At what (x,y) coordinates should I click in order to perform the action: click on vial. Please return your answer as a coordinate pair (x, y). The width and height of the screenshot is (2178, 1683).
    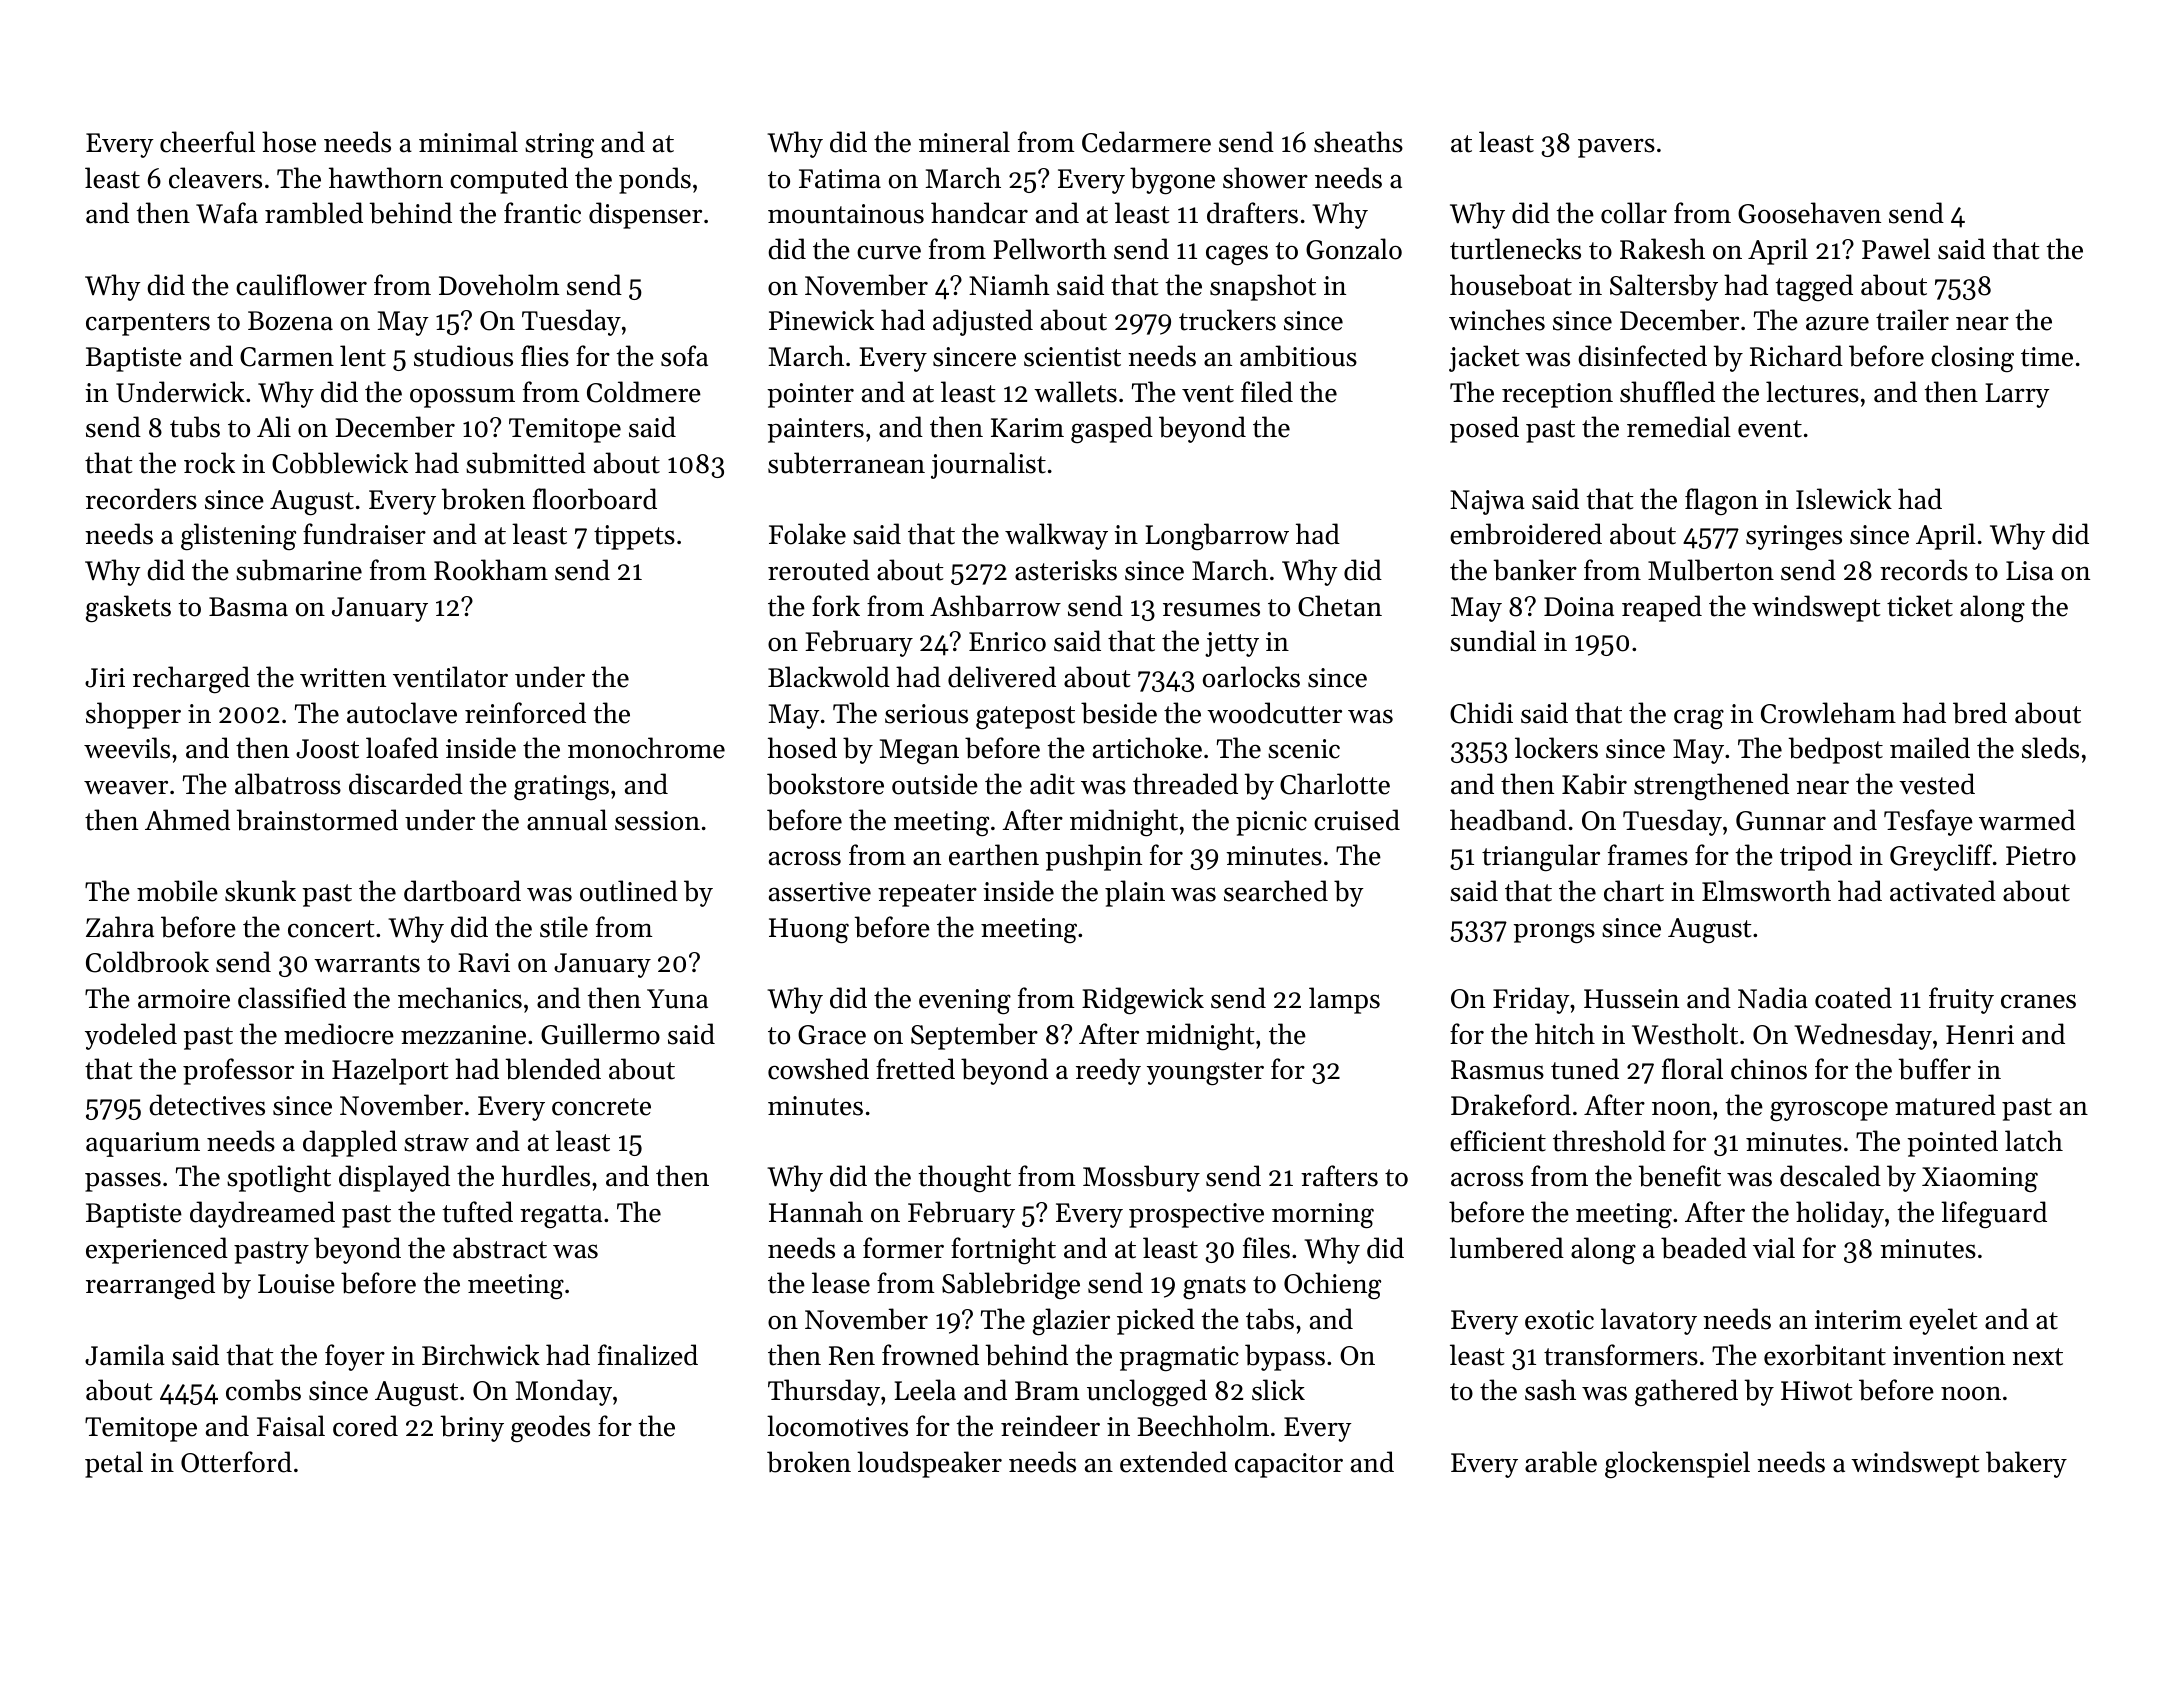
    Looking at the image, I should click on (1774, 1248).
